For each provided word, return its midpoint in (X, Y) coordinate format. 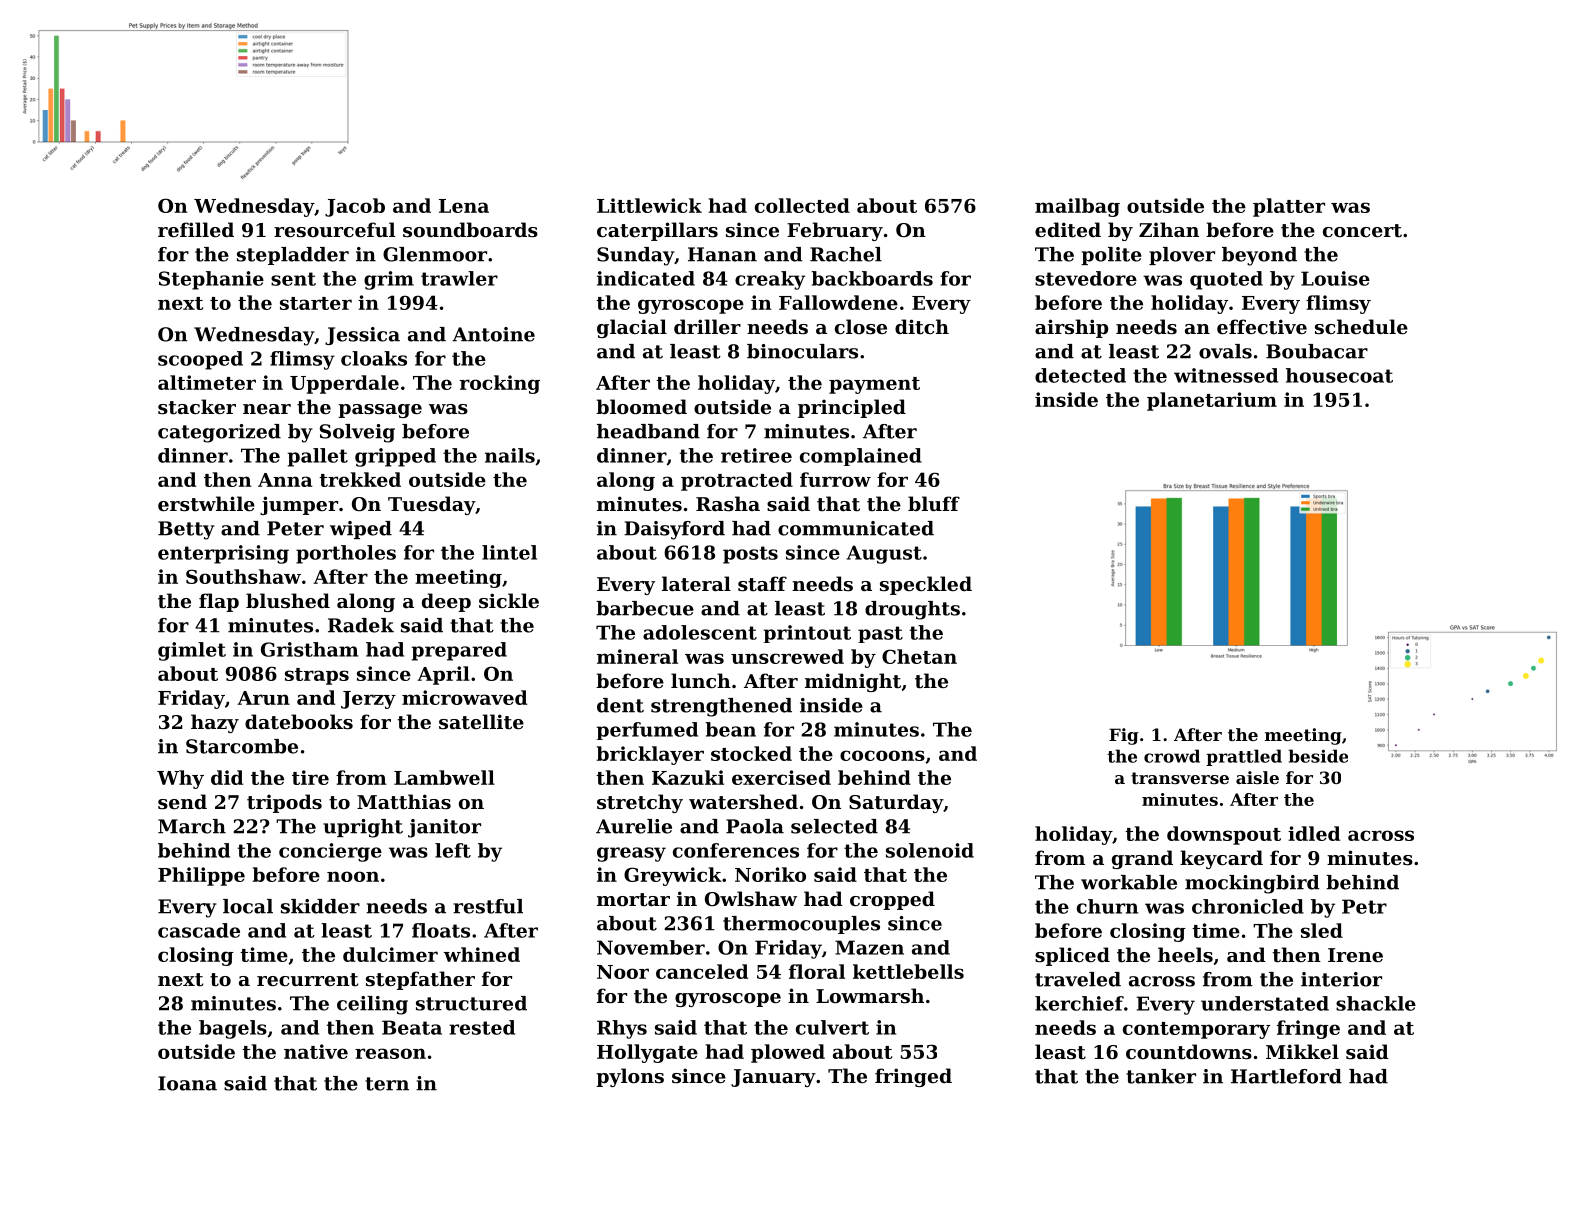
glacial (632, 328)
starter (316, 303)
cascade (199, 930)
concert (1362, 231)
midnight (853, 682)
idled (1314, 833)
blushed (288, 601)
